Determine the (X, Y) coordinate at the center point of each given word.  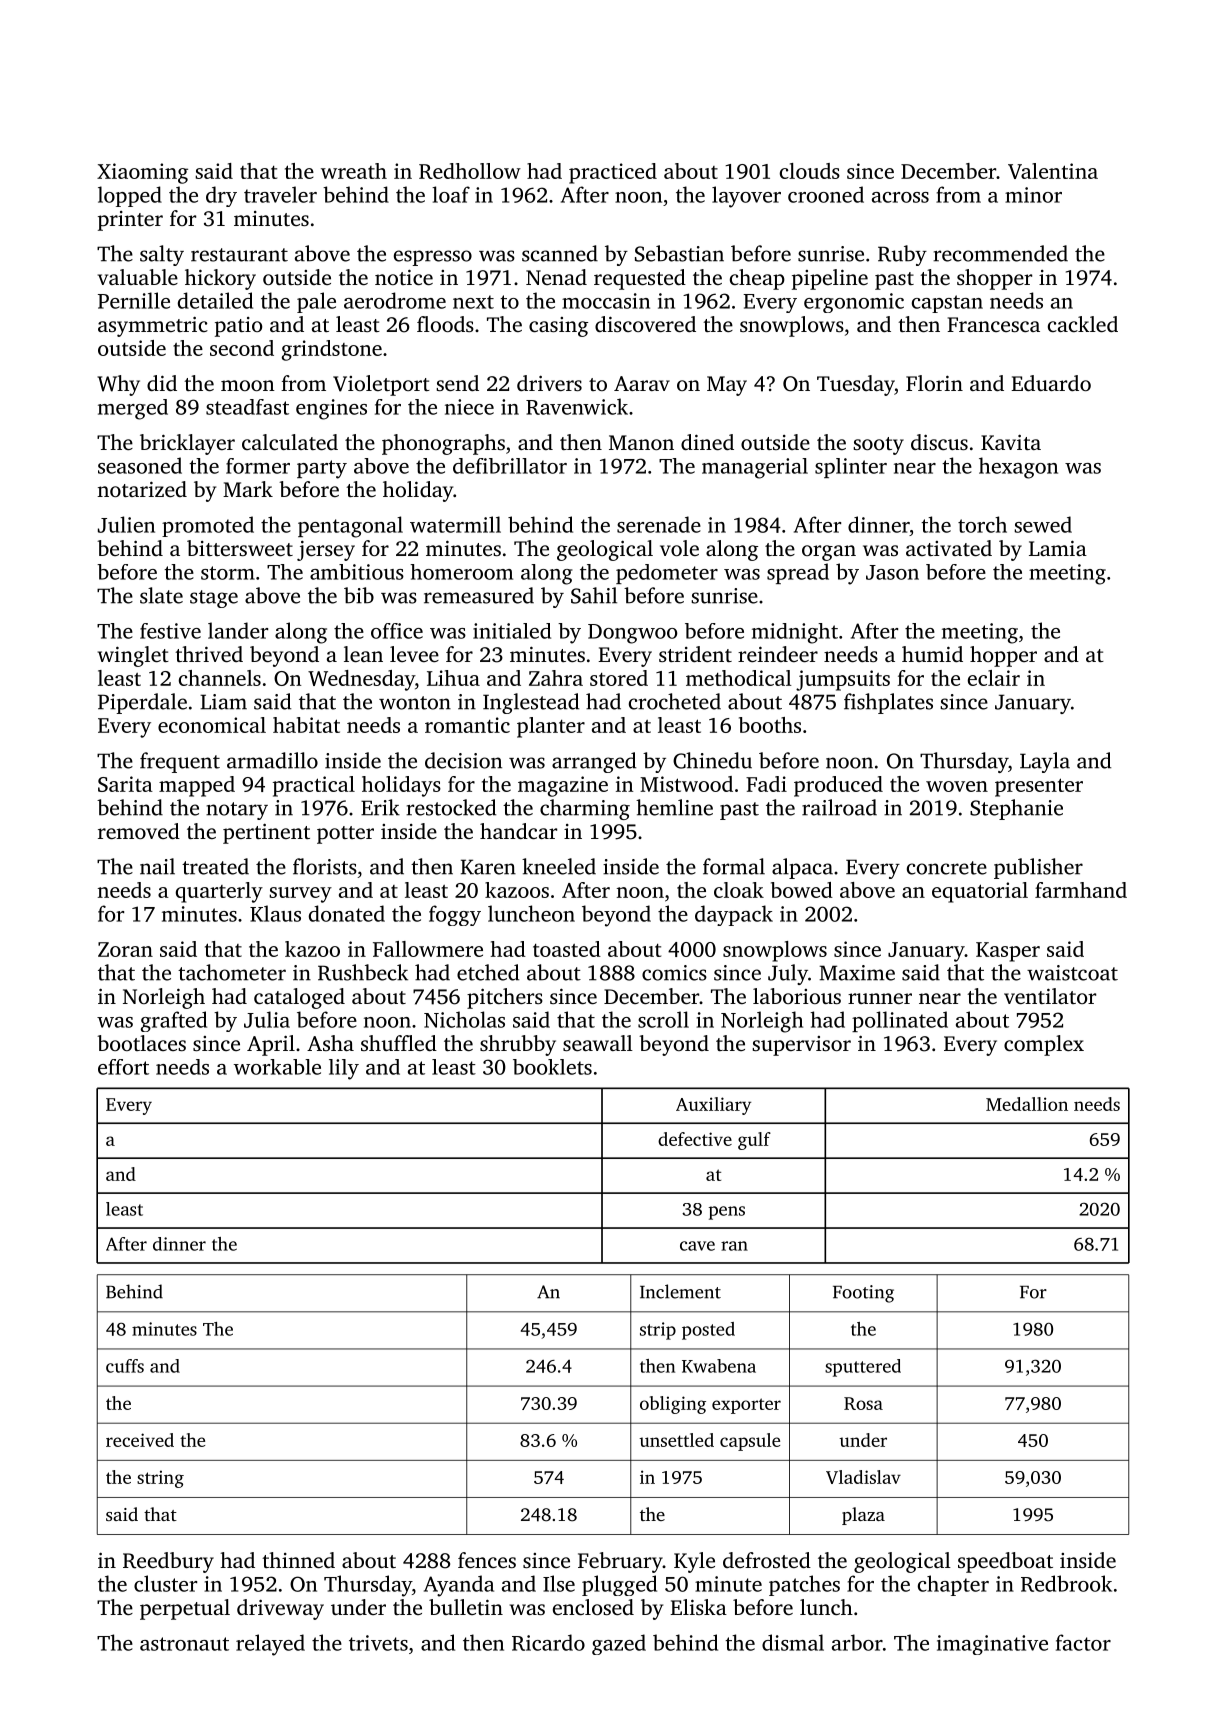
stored (619, 678)
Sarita (125, 784)
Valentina (1053, 171)
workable (277, 1067)
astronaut (184, 1644)
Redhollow (470, 171)
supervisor (801, 1046)
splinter (851, 468)
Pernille (134, 300)
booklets (552, 1067)
